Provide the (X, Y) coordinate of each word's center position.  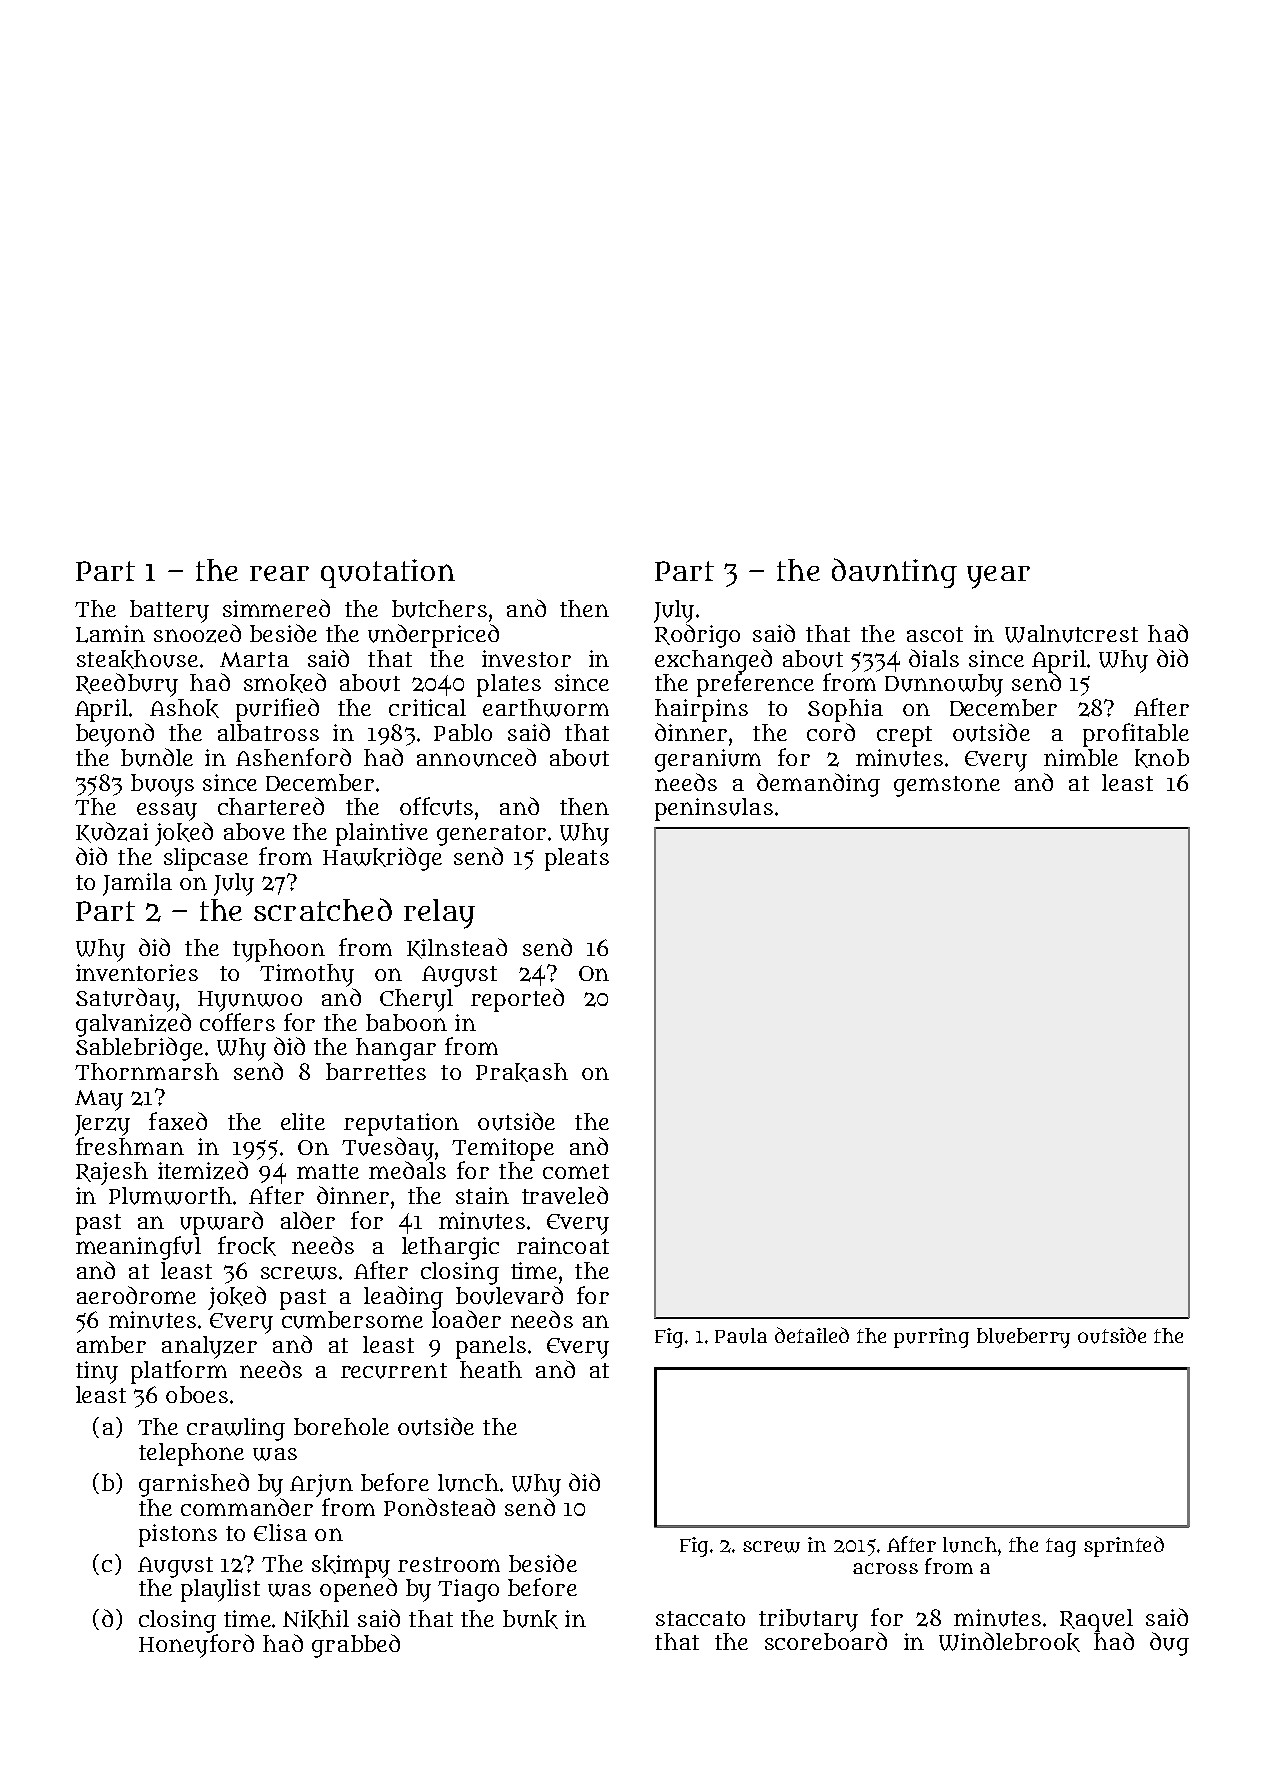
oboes (197, 1394)
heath (491, 1369)
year (998, 577)
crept (904, 736)
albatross (268, 732)
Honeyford (196, 1646)
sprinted (1124, 1546)
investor (526, 658)
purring (931, 1338)
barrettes (376, 1071)
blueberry (1023, 1338)
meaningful (138, 1248)
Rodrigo (697, 636)
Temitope (503, 1149)
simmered (276, 608)
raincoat (563, 1245)
